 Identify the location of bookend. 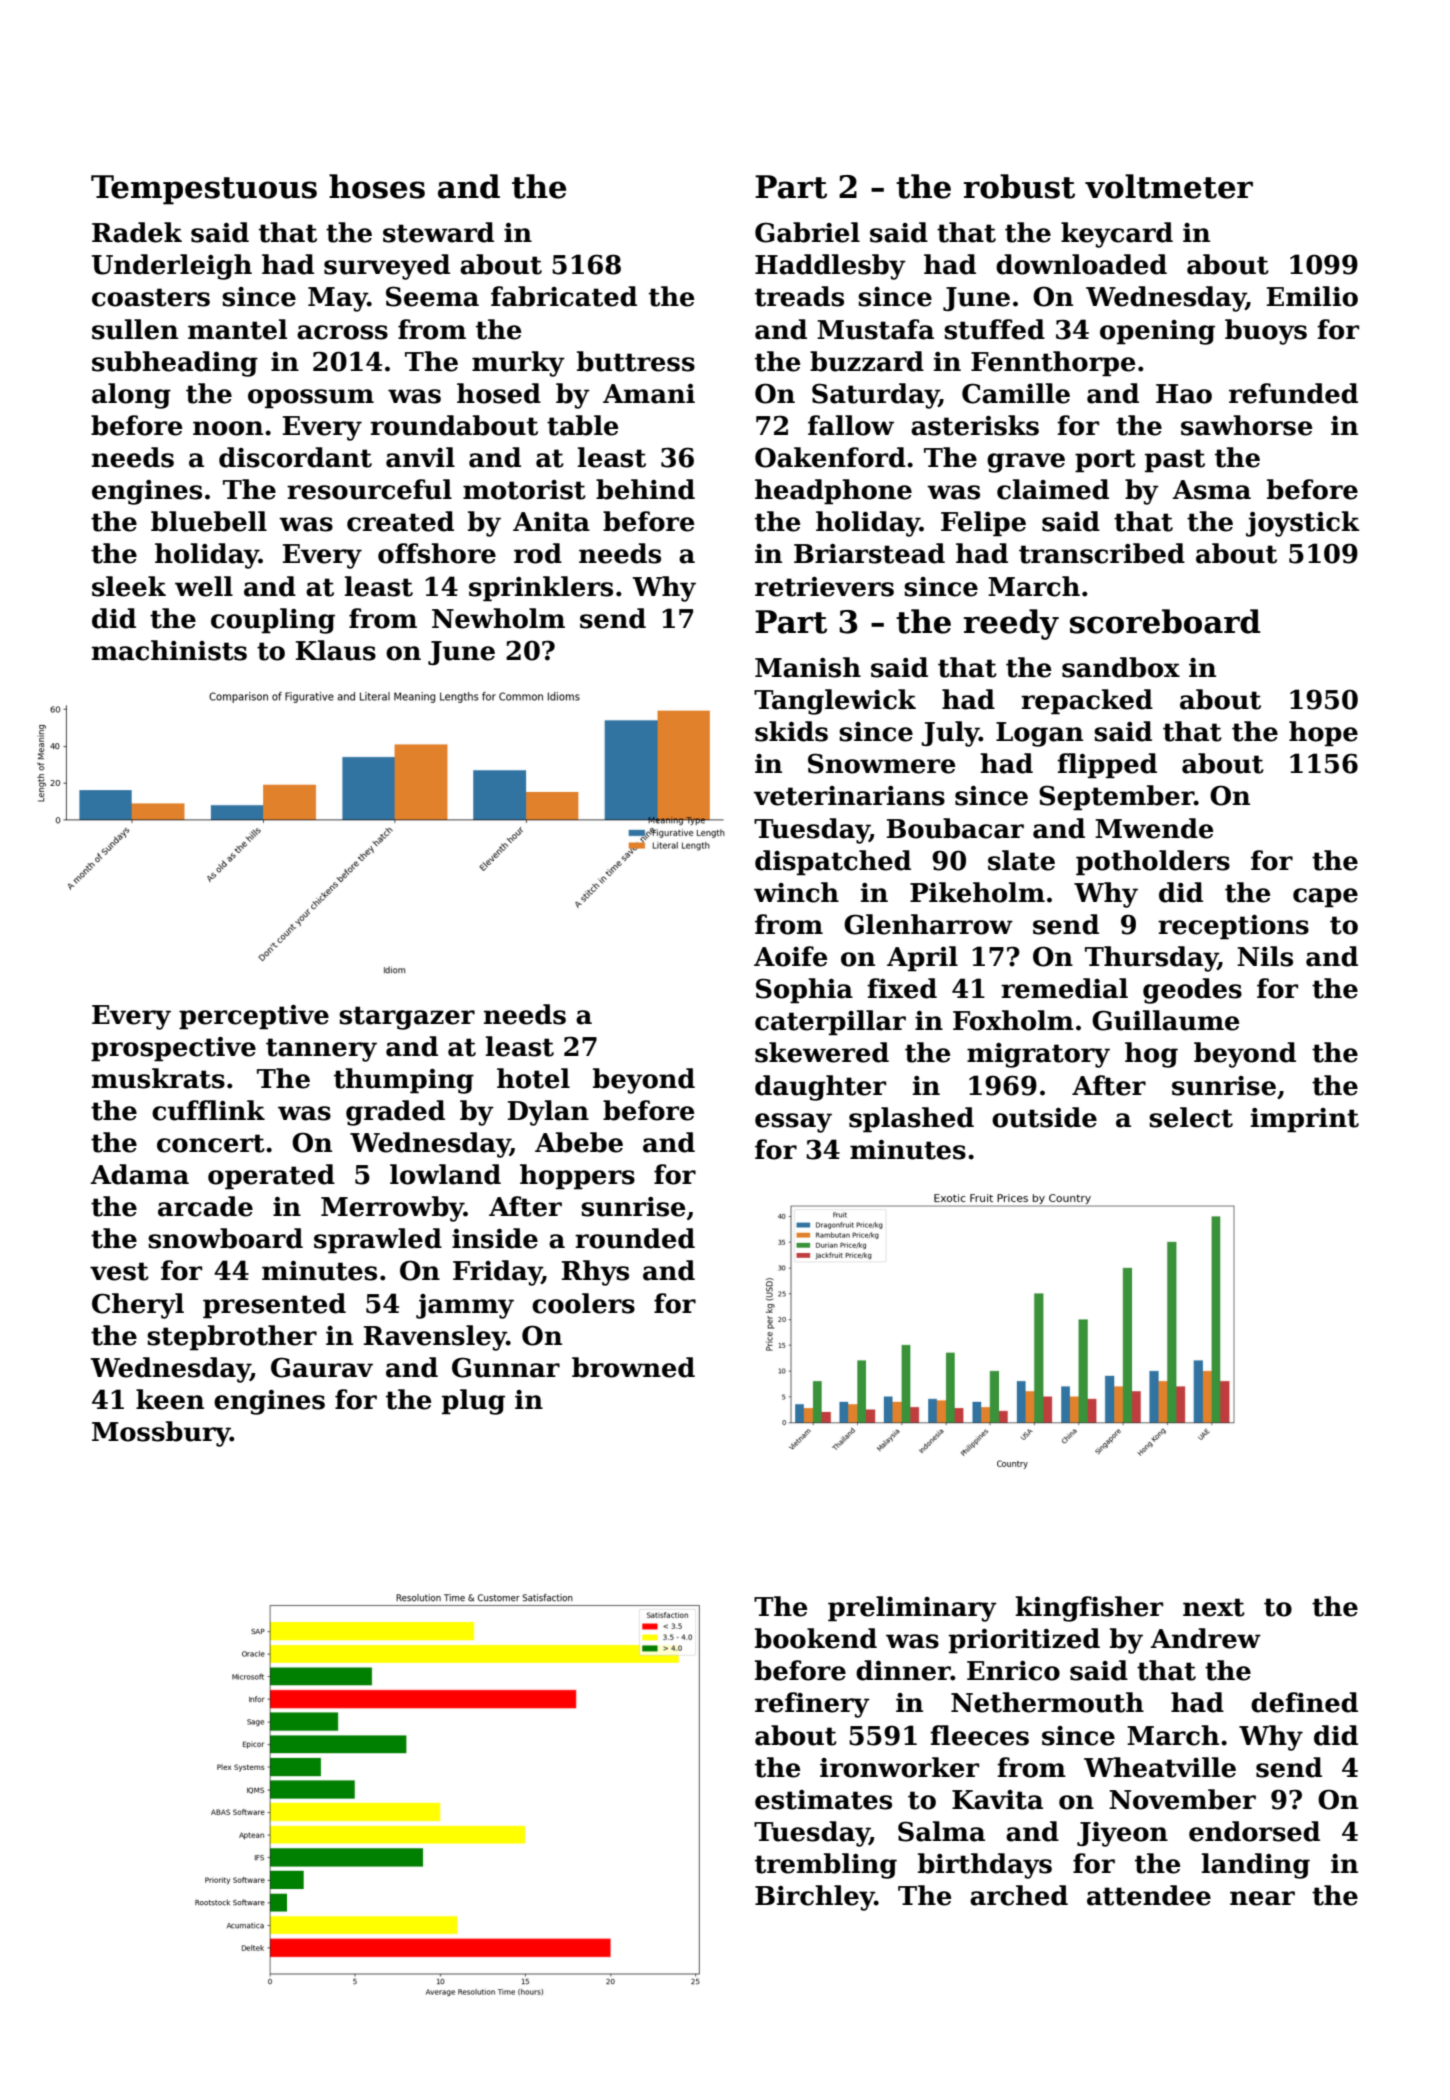
(816, 1638).
